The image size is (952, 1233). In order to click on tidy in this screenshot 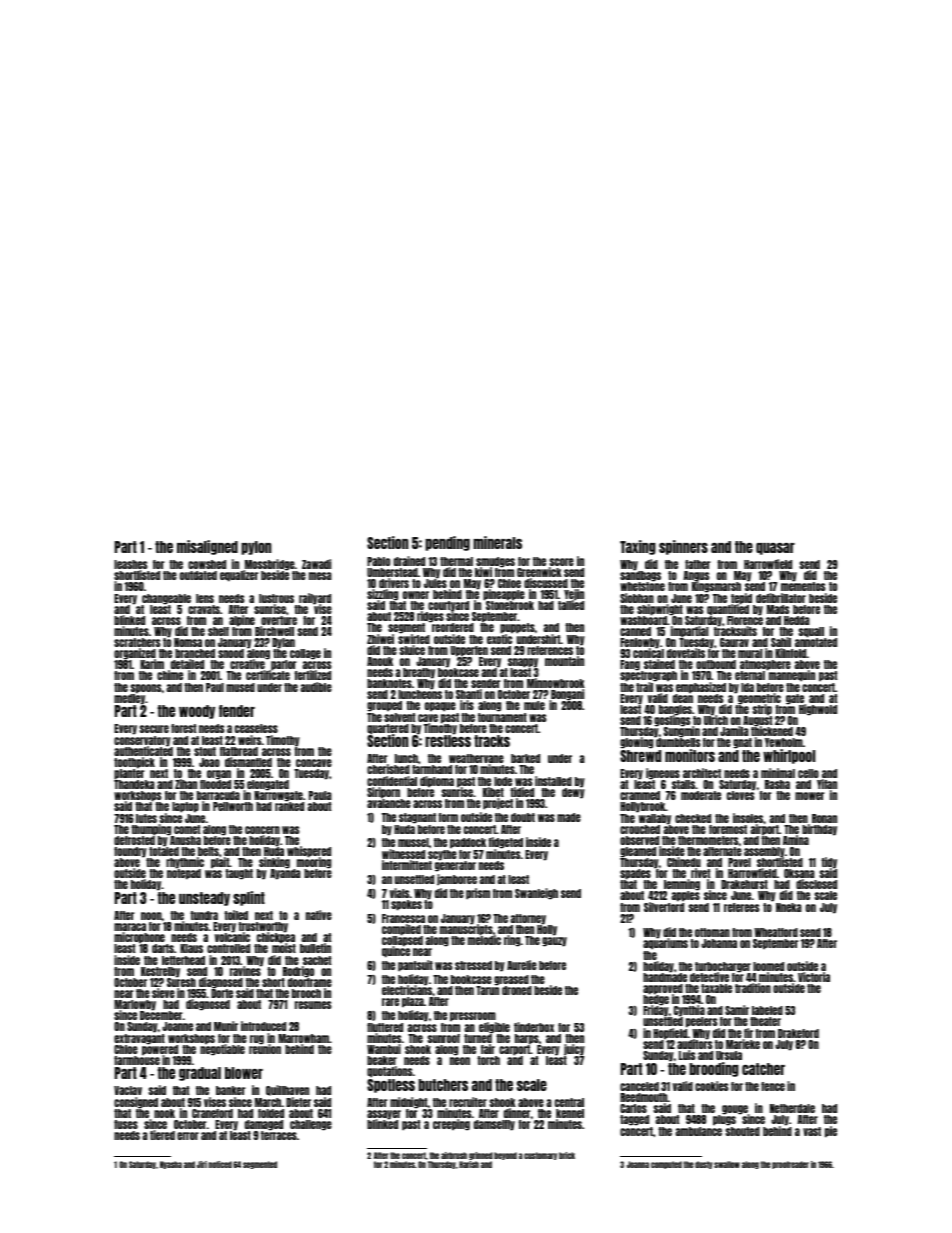, I will do `click(829, 863)`.
